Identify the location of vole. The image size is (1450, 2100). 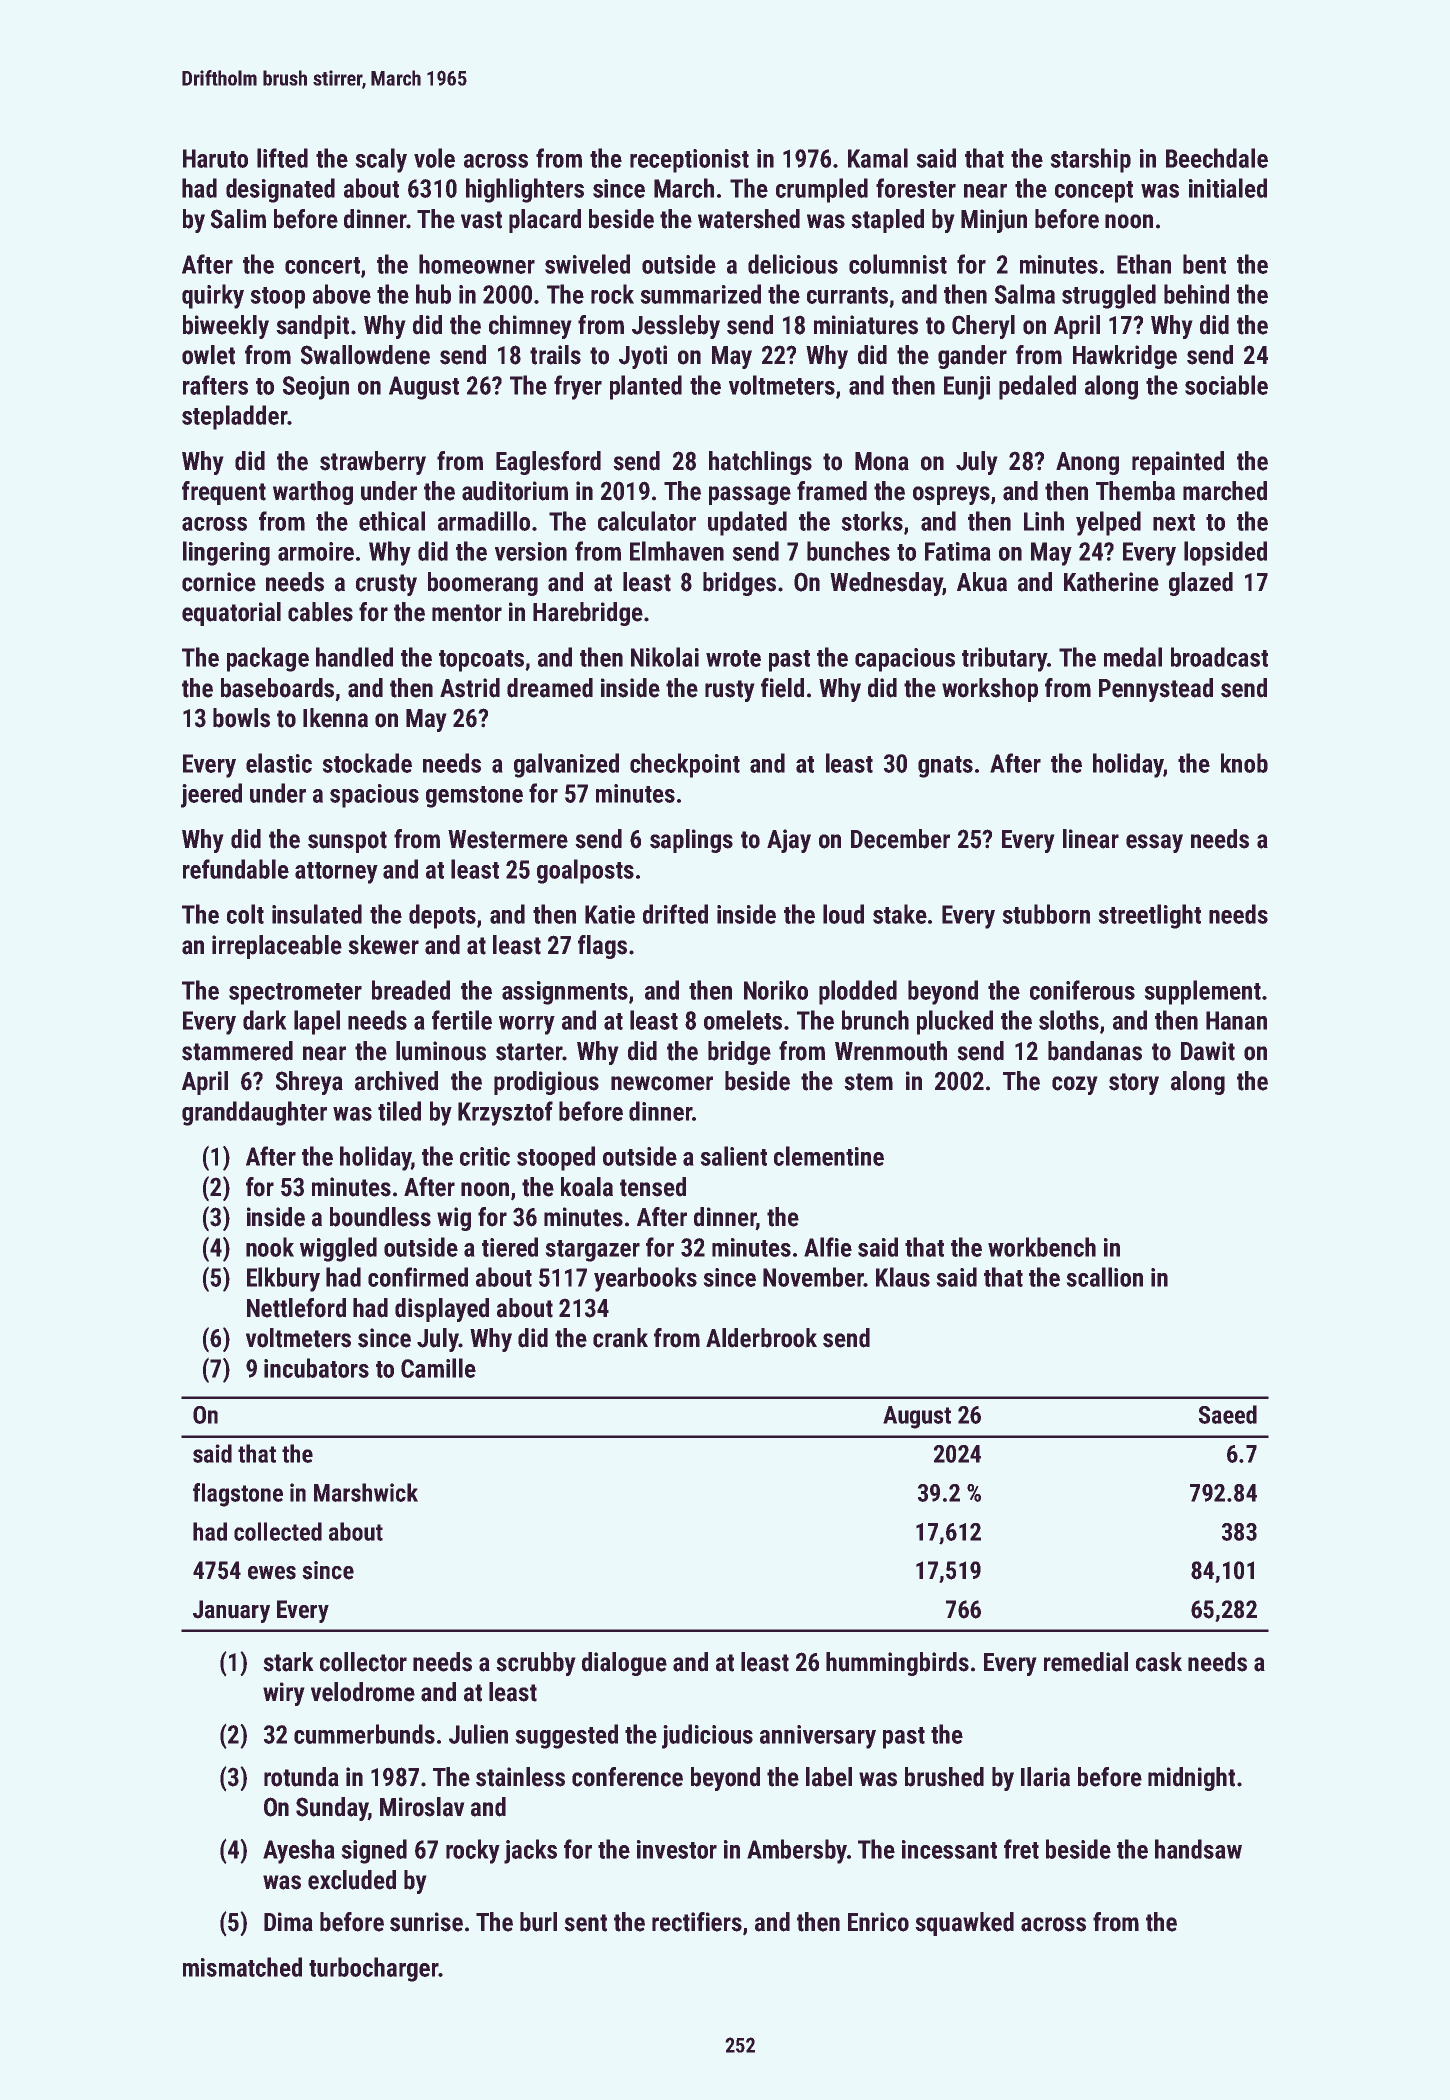
(434, 158).
